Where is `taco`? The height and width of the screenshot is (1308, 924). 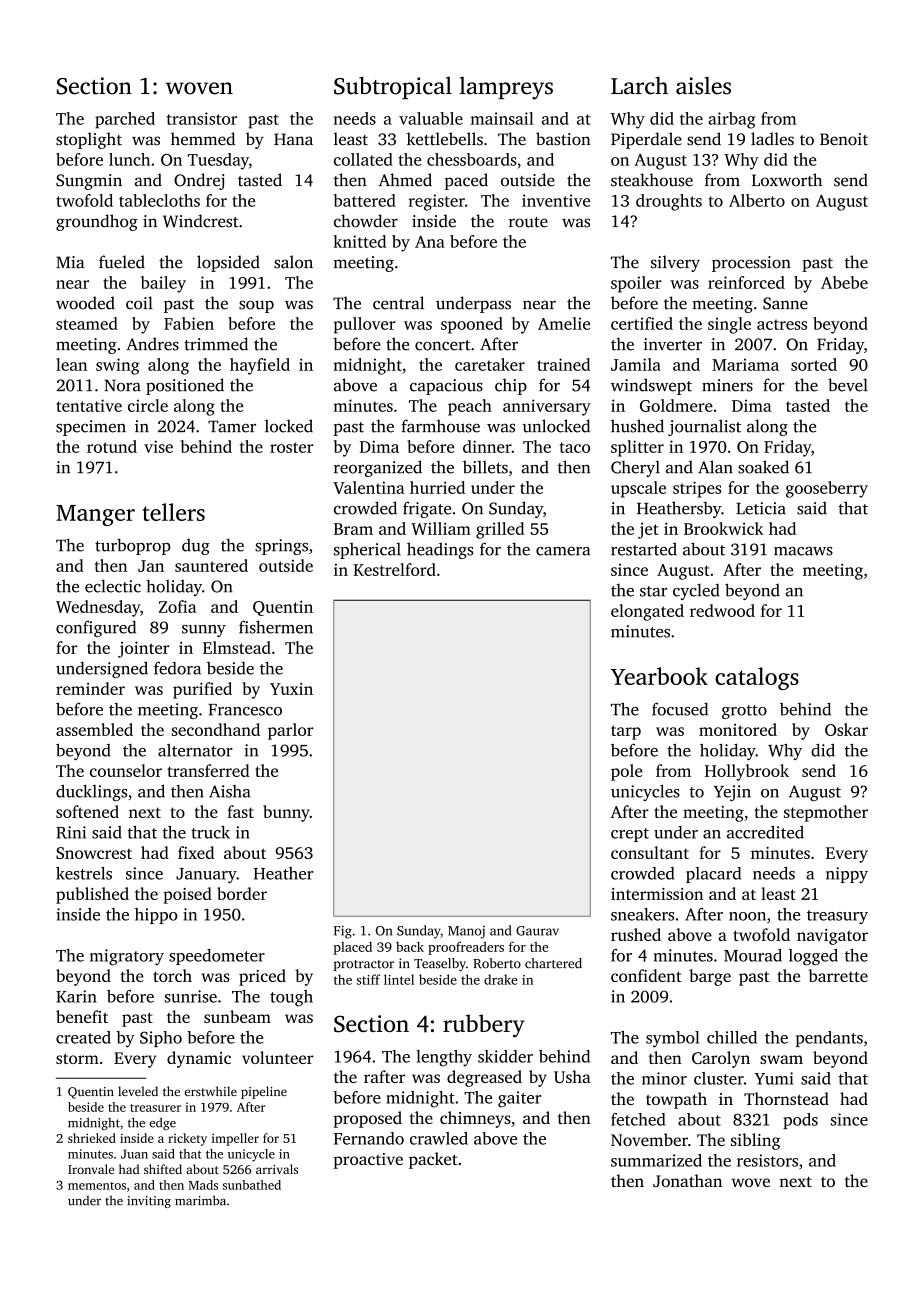
taco is located at coordinates (575, 447).
